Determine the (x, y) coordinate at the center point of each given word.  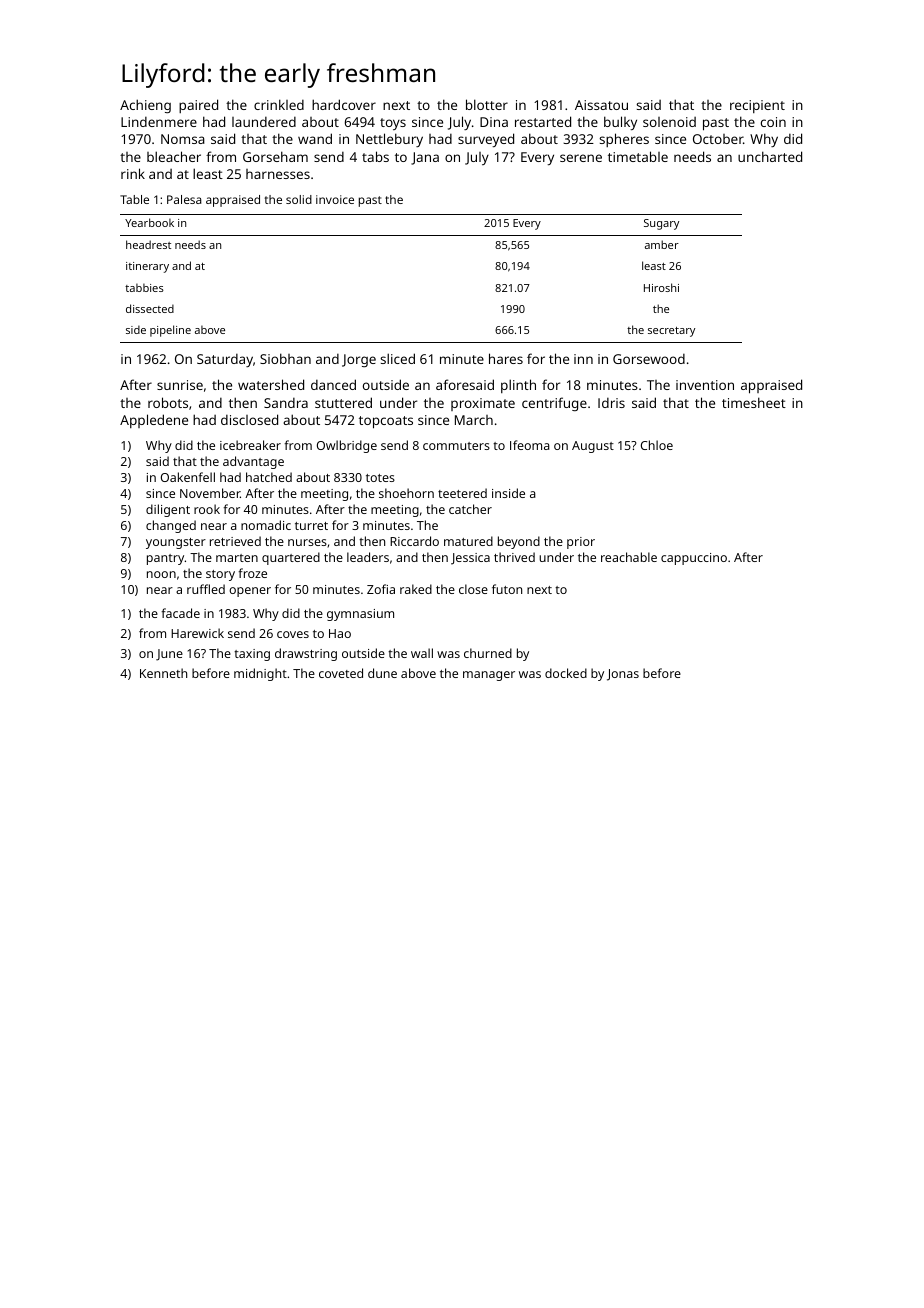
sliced (397, 358)
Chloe (657, 445)
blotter (487, 104)
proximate (483, 404)
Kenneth (163, 673)
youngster (176, 543)
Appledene (154, 421)
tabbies (144, 287)
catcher (470, 509)
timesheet (754, 402)
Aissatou (601, 105)
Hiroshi (661, 287)
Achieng (145, 106)
